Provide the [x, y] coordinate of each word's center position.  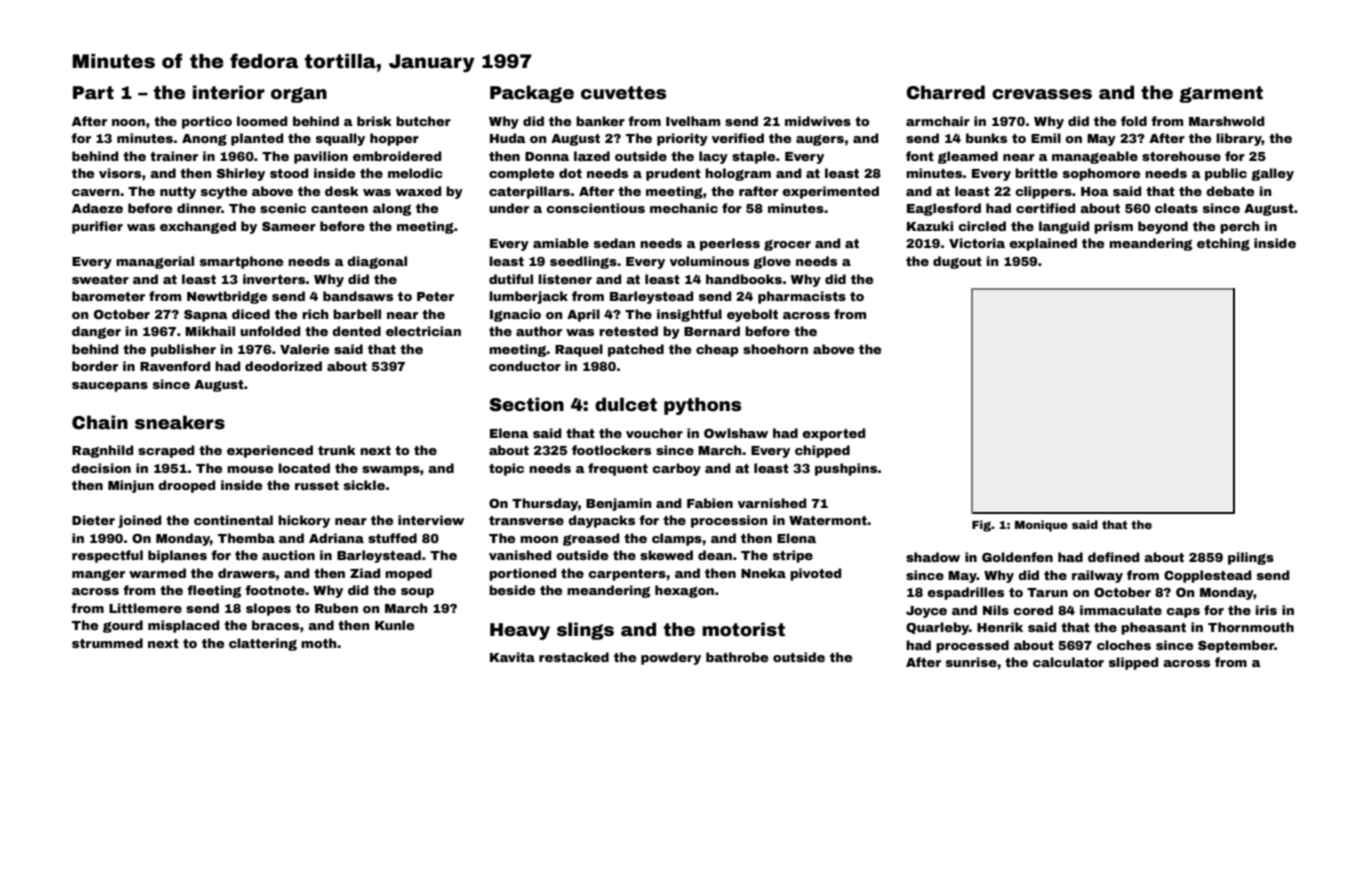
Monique [1041, 526]
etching [1223, 244]
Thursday [545, 504]
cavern [96, 192]
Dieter [93, 520]
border [95, 366]
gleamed [968, 157]
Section [526, 404]
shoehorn [775, 349]
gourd [123, 626]
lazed [592, 156]
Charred [945, 92]
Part [93, 93]
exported [833, 434]
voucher [654, 433]
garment [1221, 94]
